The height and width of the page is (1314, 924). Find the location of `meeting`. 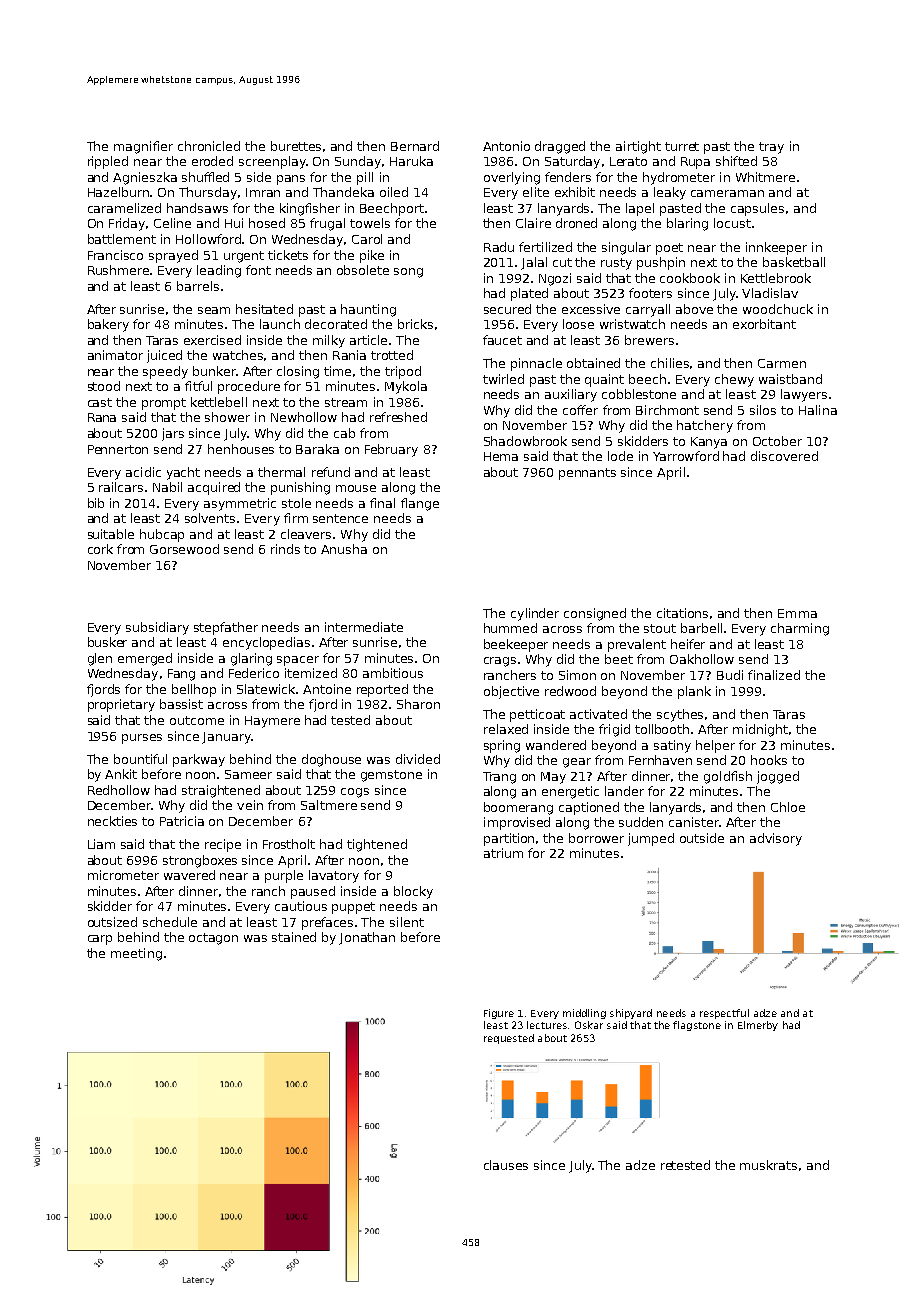

meeting is located at coordinates (136, 954).
